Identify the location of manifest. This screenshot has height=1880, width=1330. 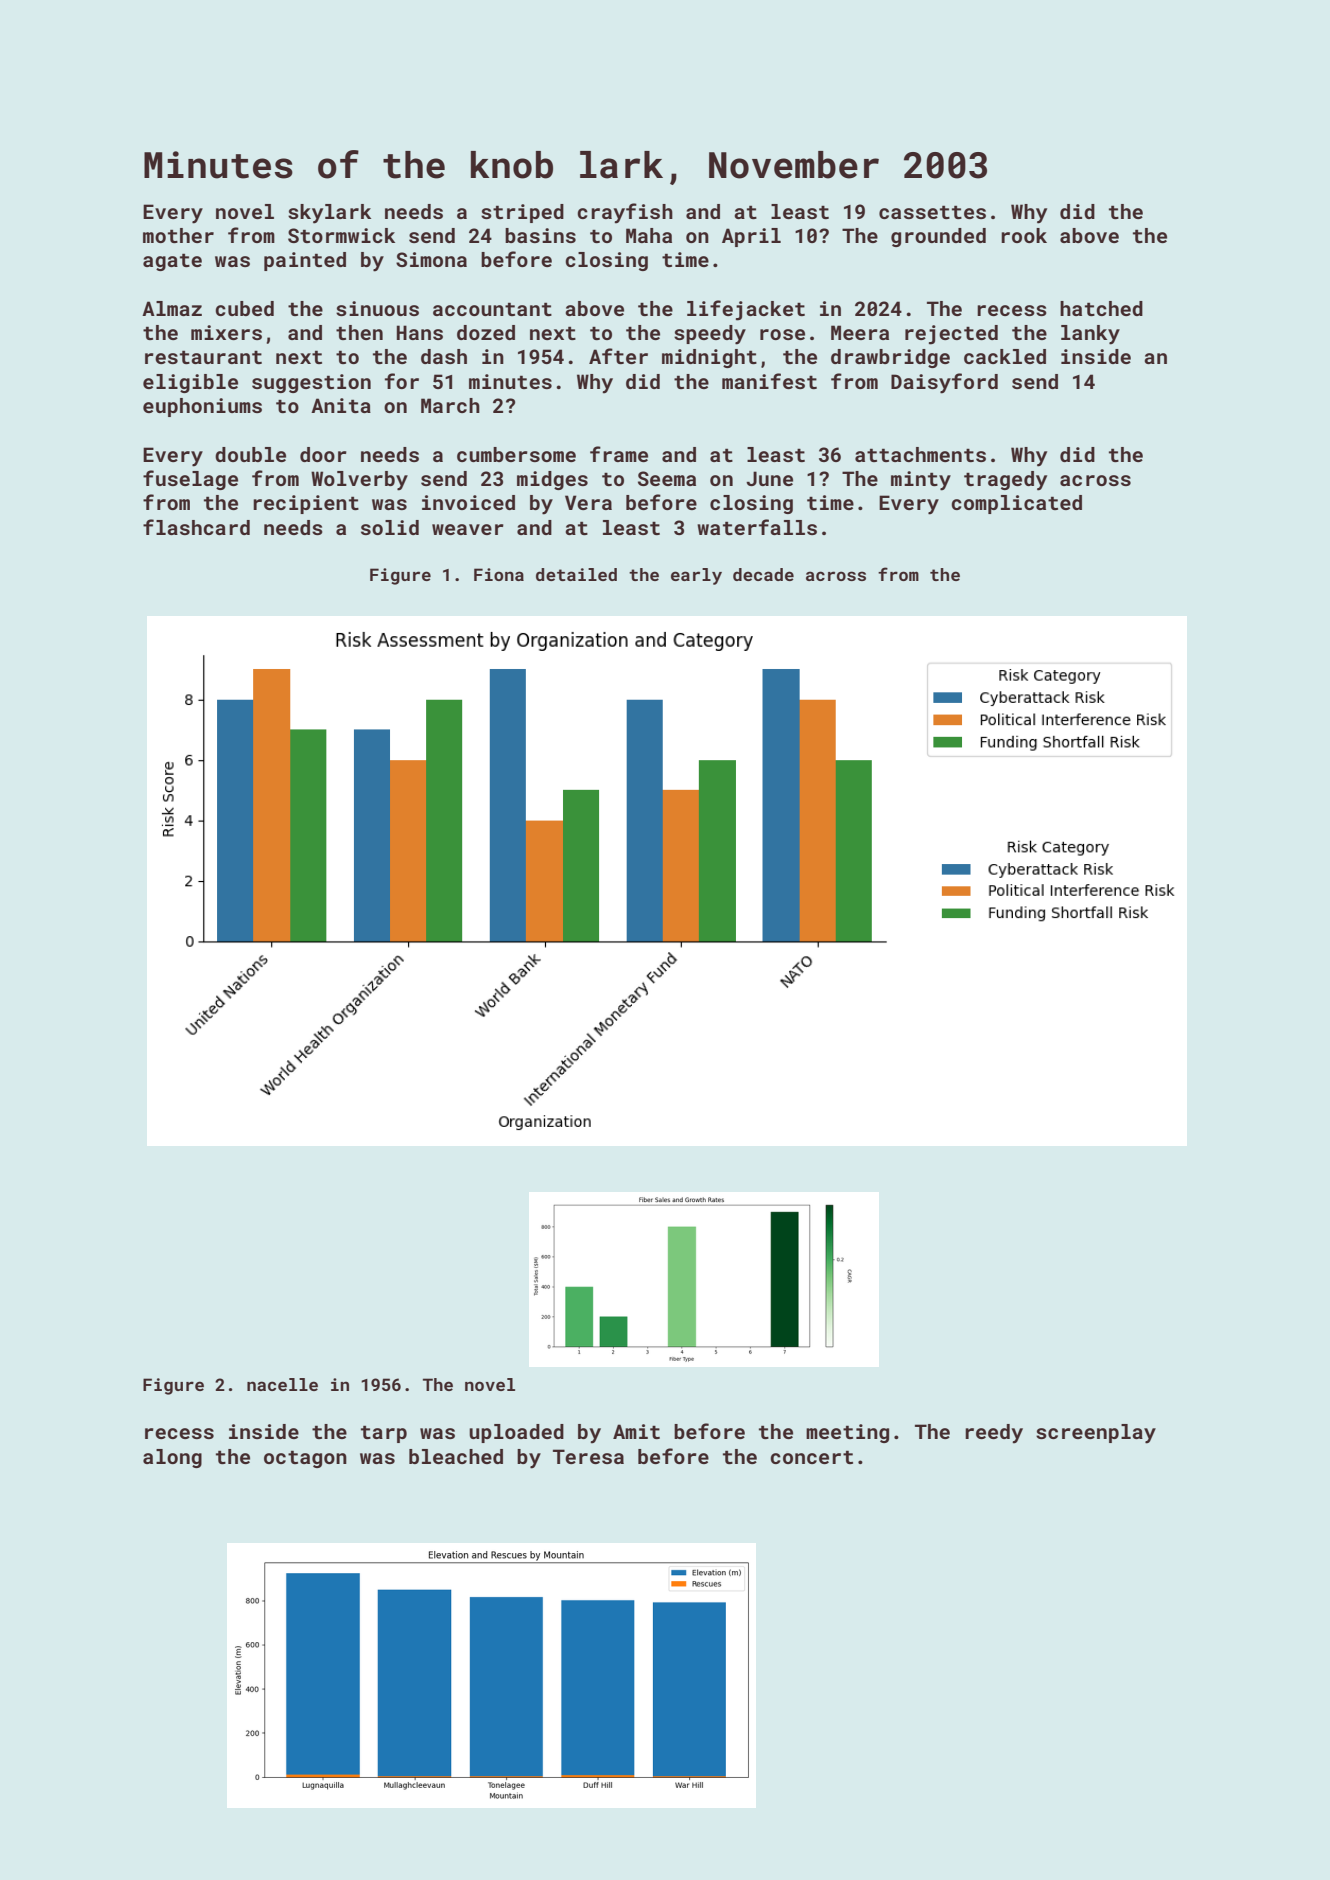
(769, 381).
